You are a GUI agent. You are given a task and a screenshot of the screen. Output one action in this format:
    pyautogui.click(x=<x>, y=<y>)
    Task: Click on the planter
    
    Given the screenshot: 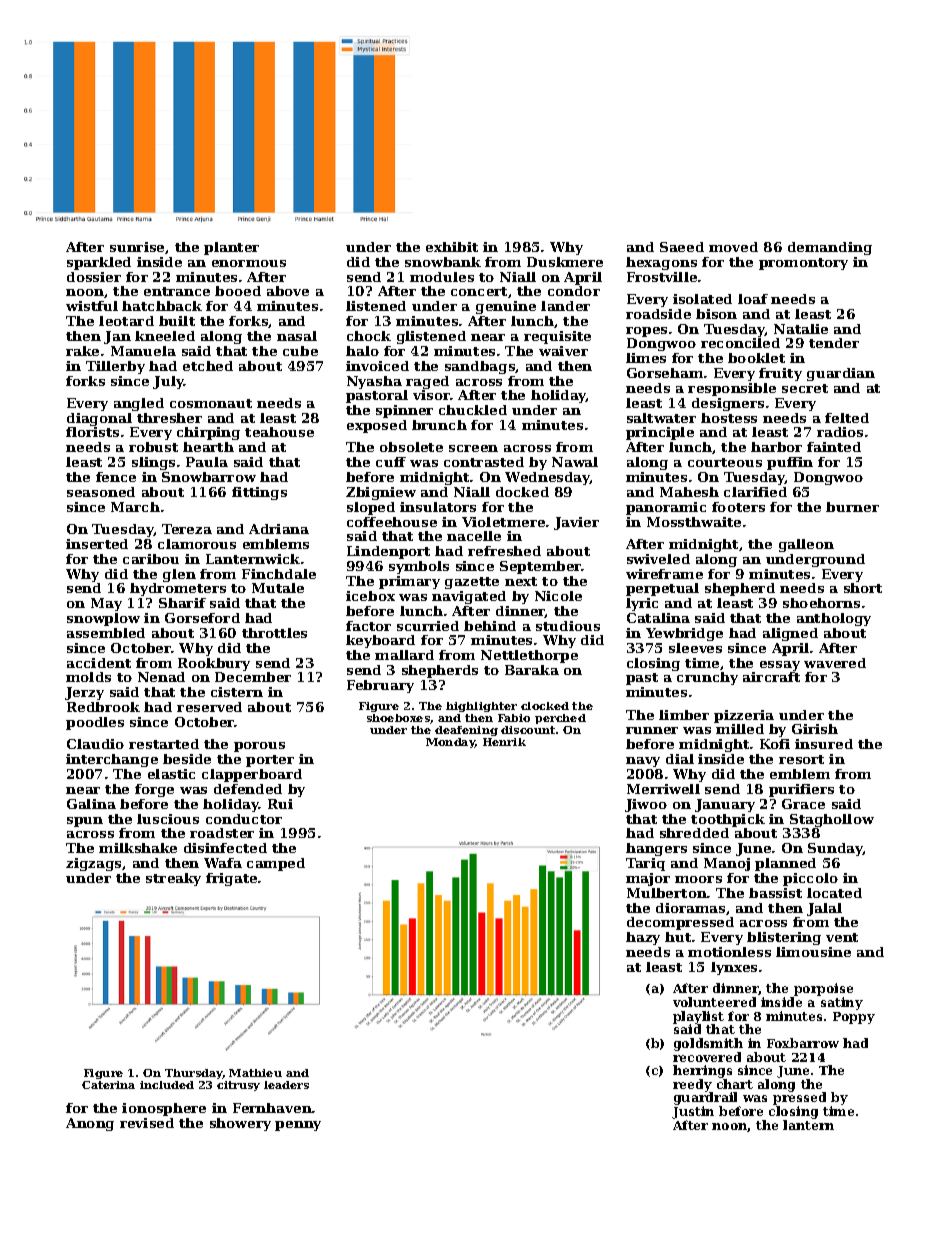 What is the action you would take?
    pyautogui.click(x=231, y=248)
